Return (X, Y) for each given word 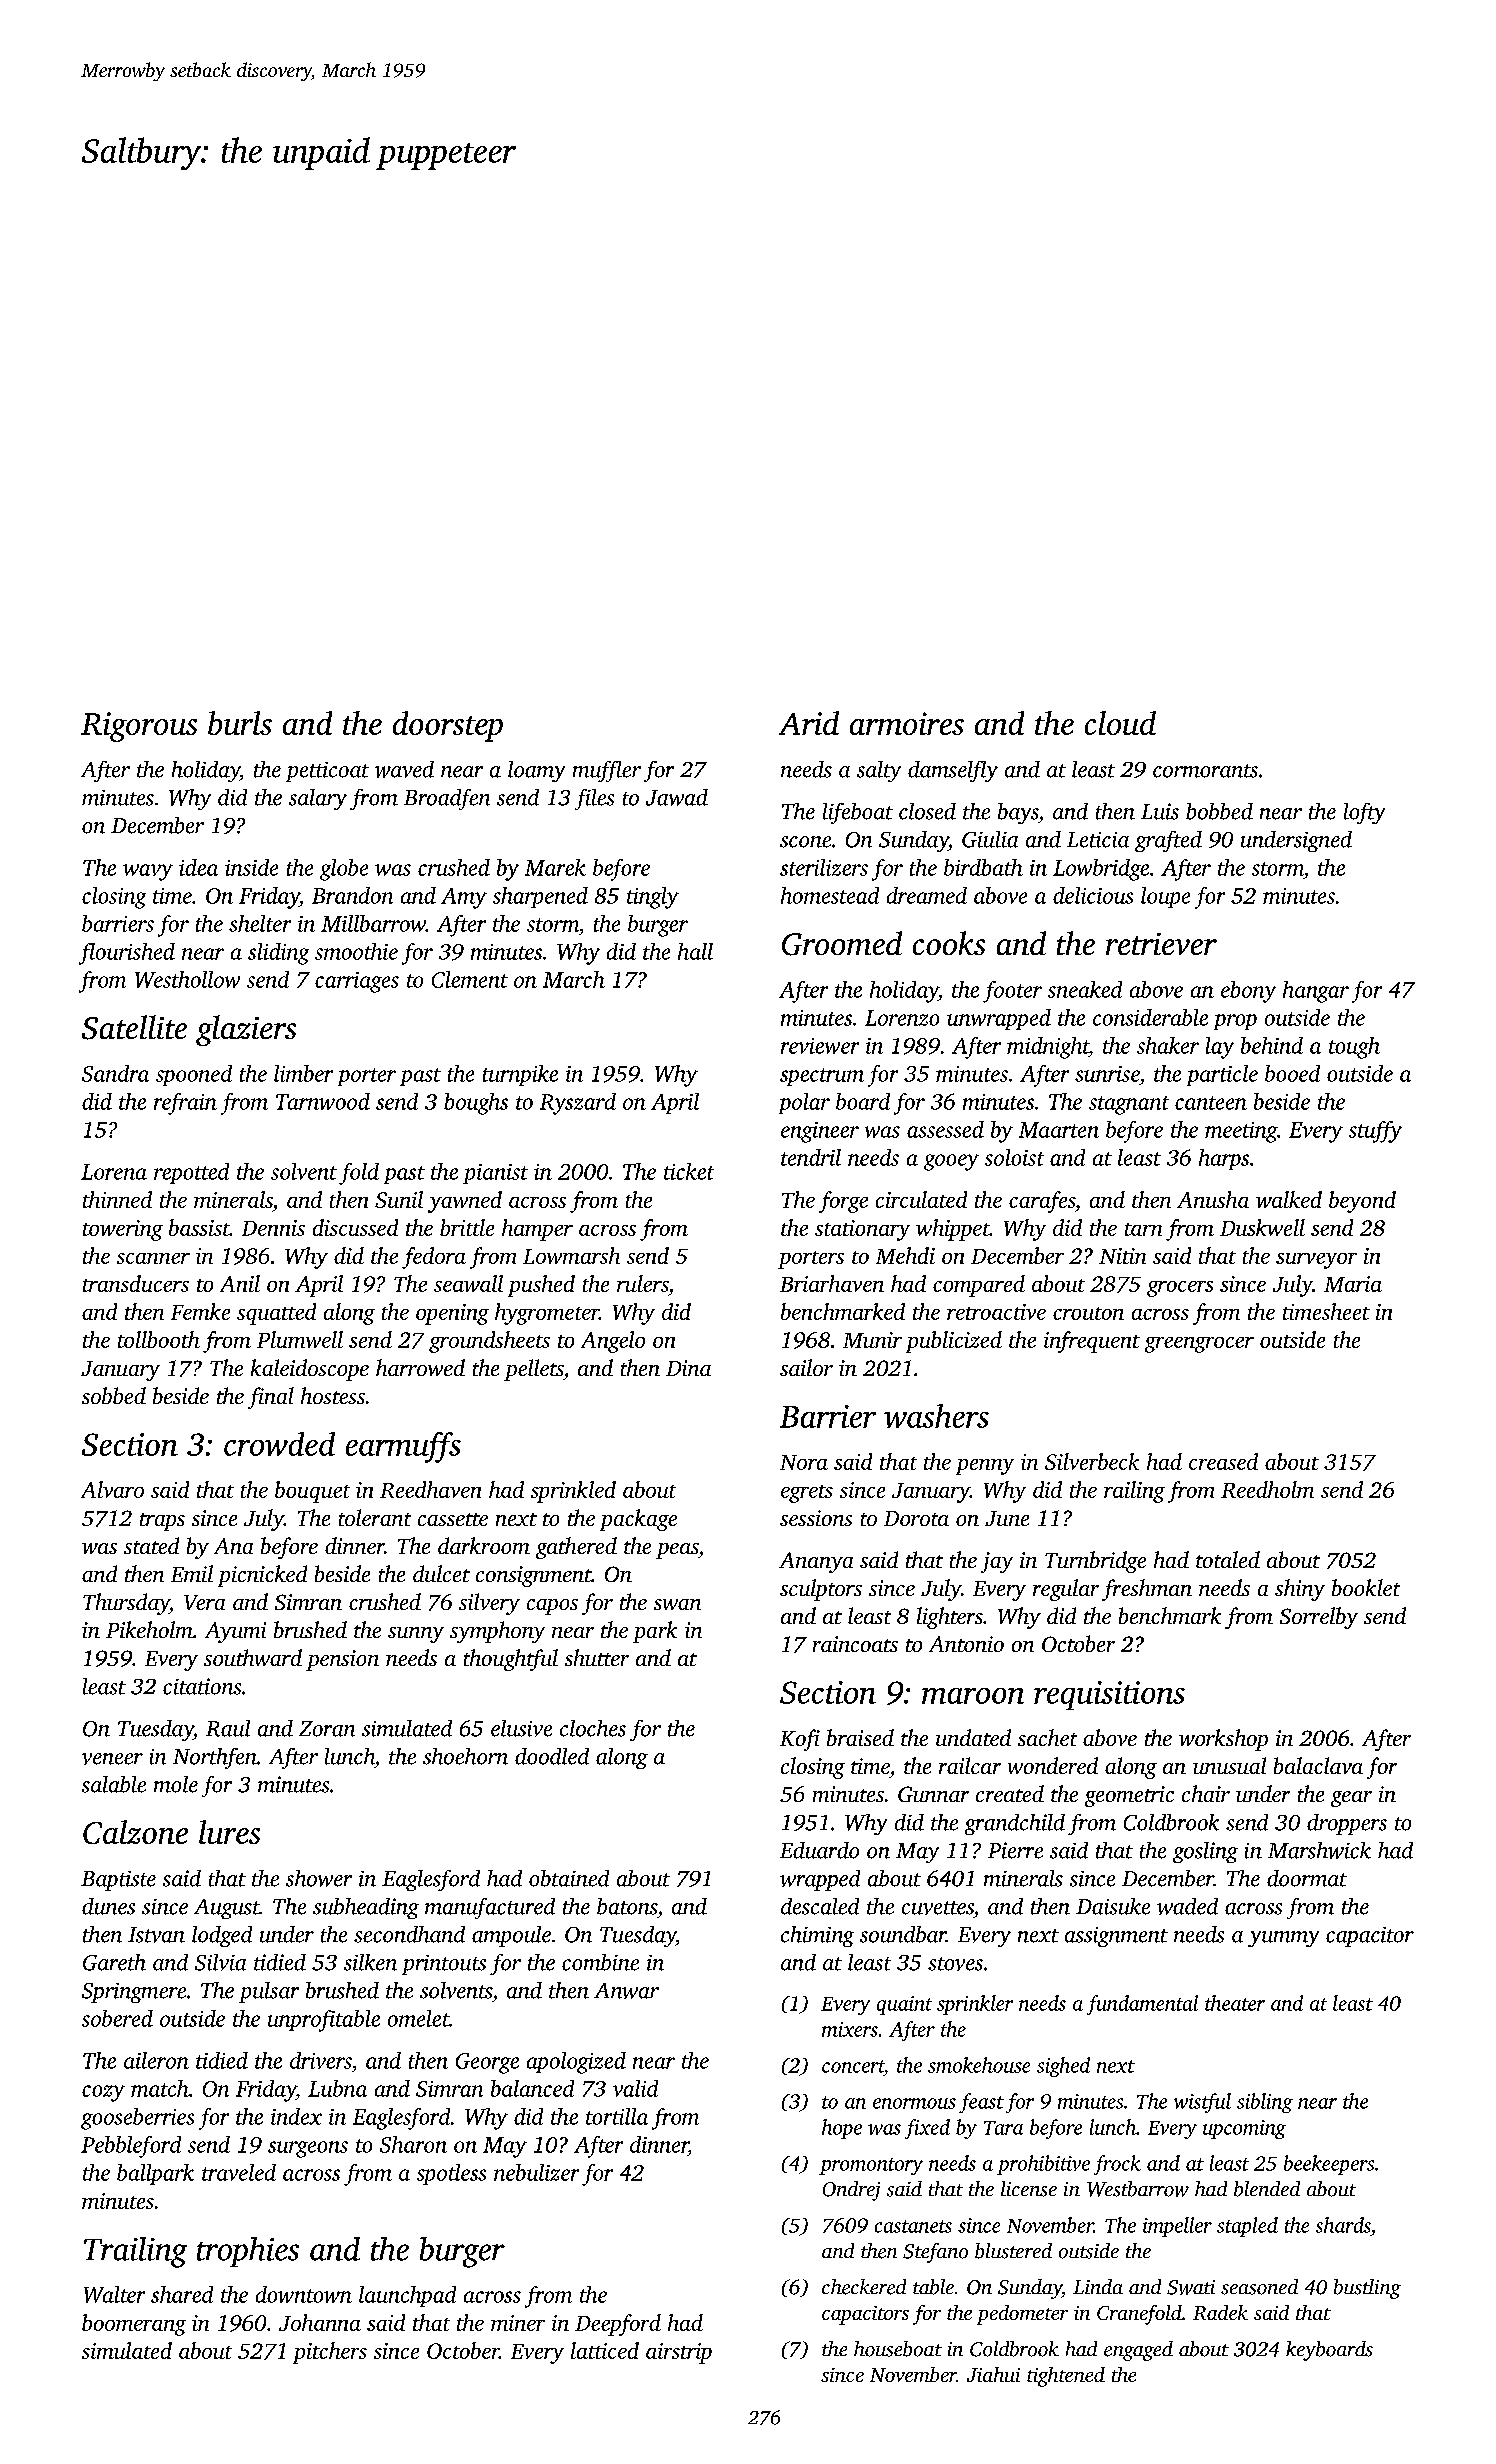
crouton (1088, 1313)
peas (677, 1551)
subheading (366, 1908)
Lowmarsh (571, 1255)
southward (253, 1657)
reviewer (820, 1046)
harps (1224, 1159)
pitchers (330, 2353)
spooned (194, 1075)
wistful (1202, 2103)
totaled (1228, 1559)
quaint (904, 2005)
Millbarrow (373, 923)
